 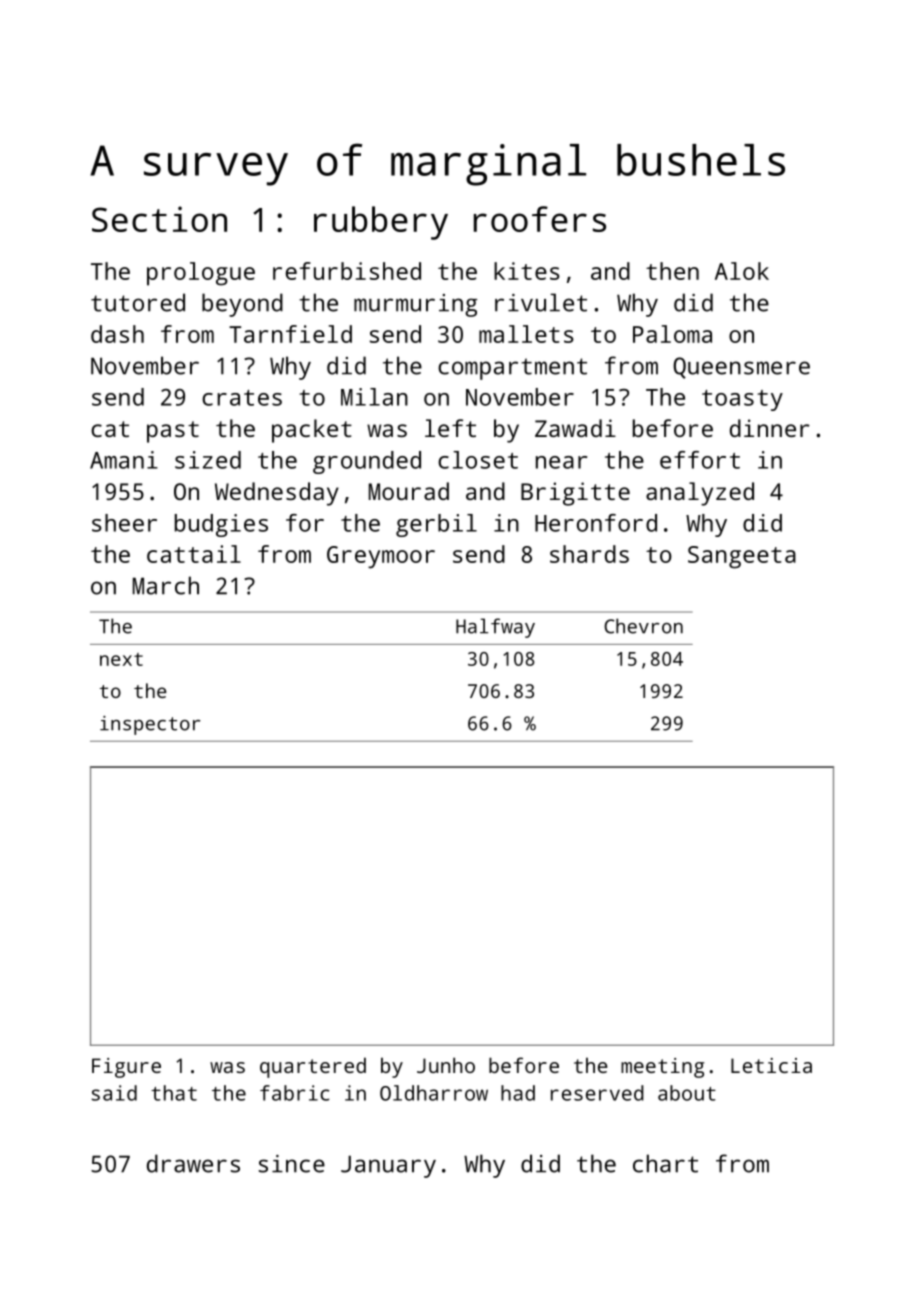 What do you see at coordinates (540, 219) in the screenshot?
I see `roofers` at bounding box center [540, 219].
